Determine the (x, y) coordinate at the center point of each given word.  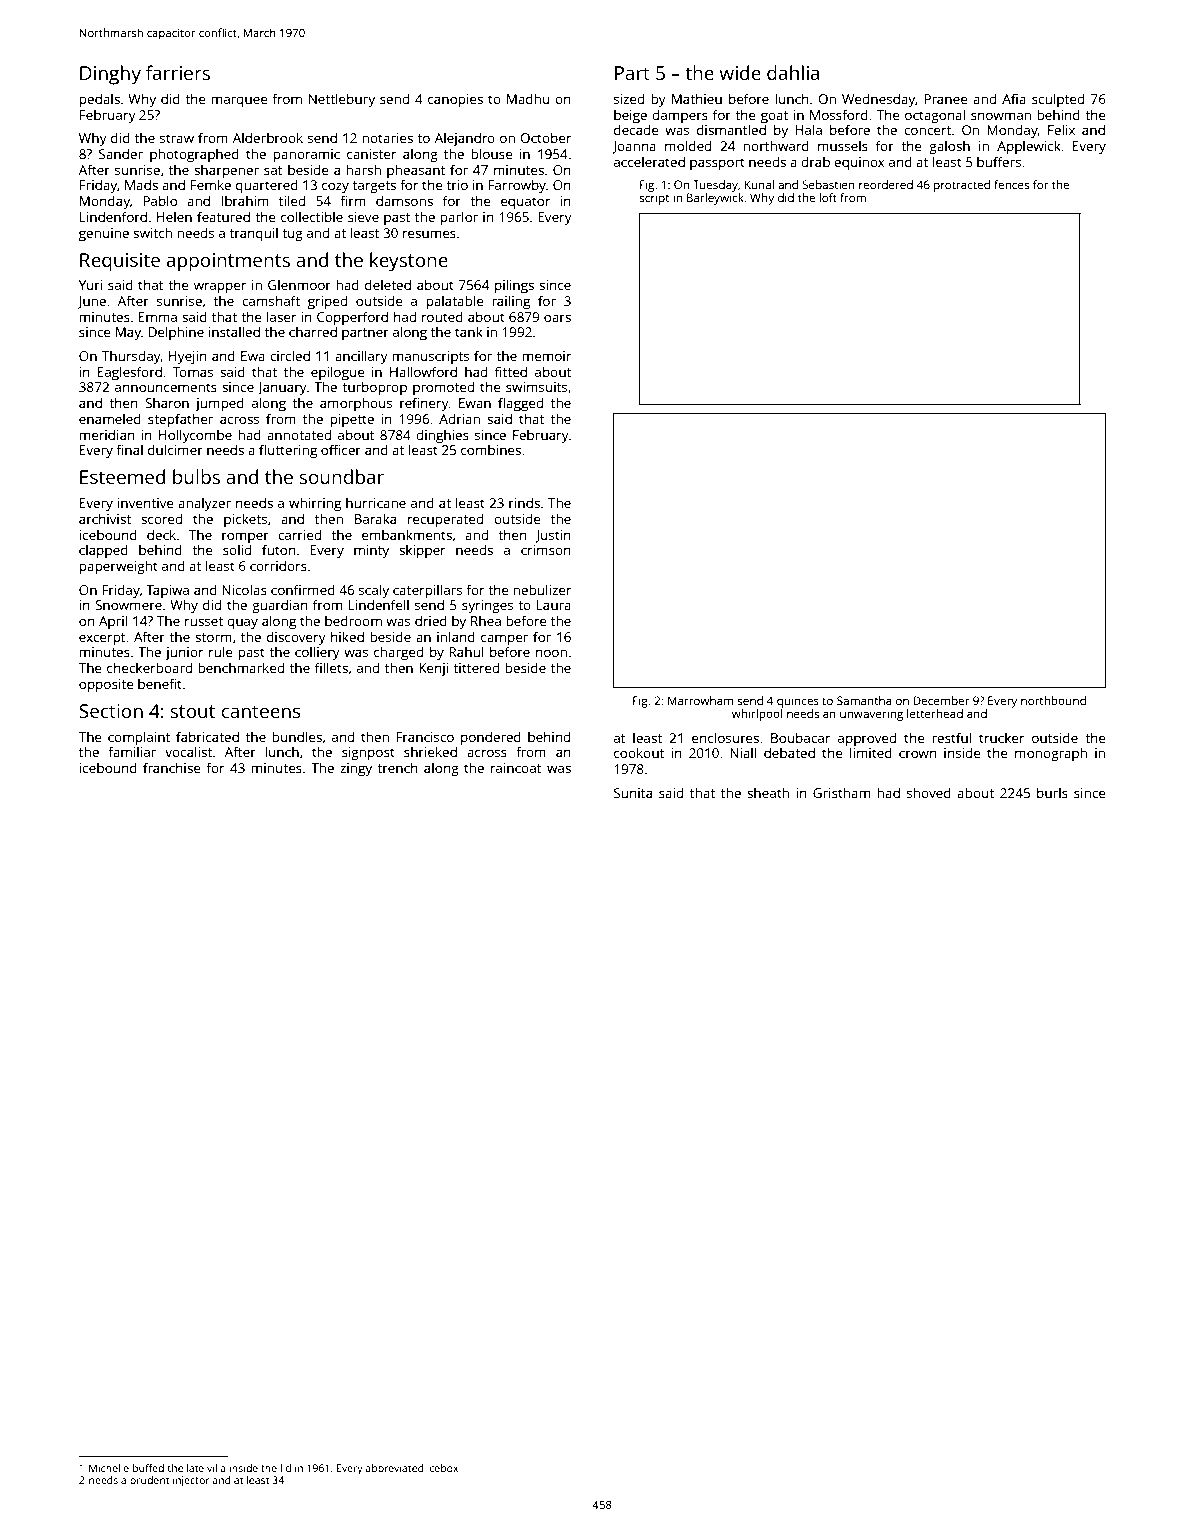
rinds (524, 502)
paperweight (118, 567)
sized (629, 98)
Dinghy (110, 75)
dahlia (793, 72)
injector (191, 1481)
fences (1011, 184)
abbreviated (394, 1468)
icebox (442, 1468)
